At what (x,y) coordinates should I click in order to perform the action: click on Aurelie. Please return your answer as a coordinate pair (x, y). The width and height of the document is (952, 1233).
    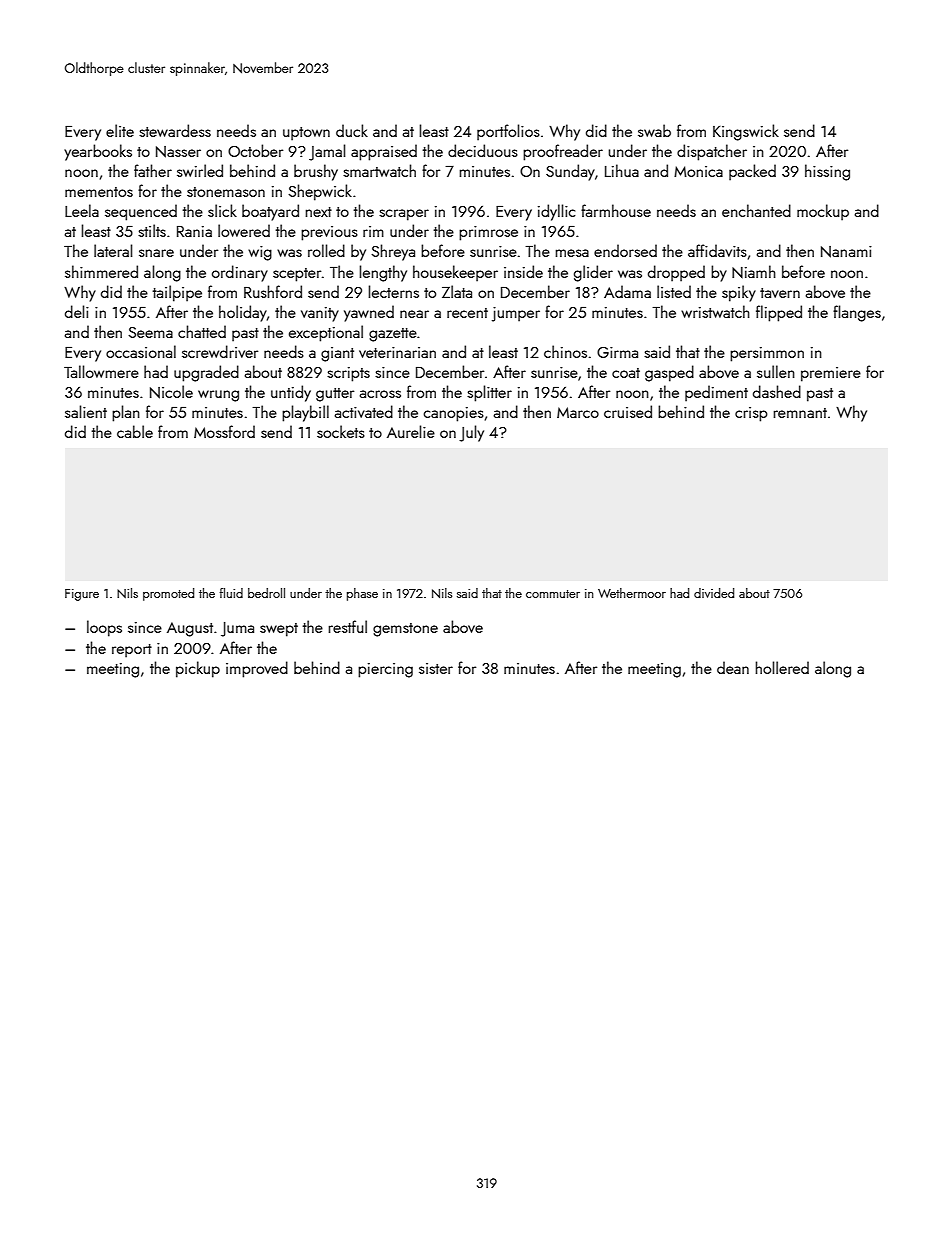
    Looking at the image, I should click on (411, 431).
